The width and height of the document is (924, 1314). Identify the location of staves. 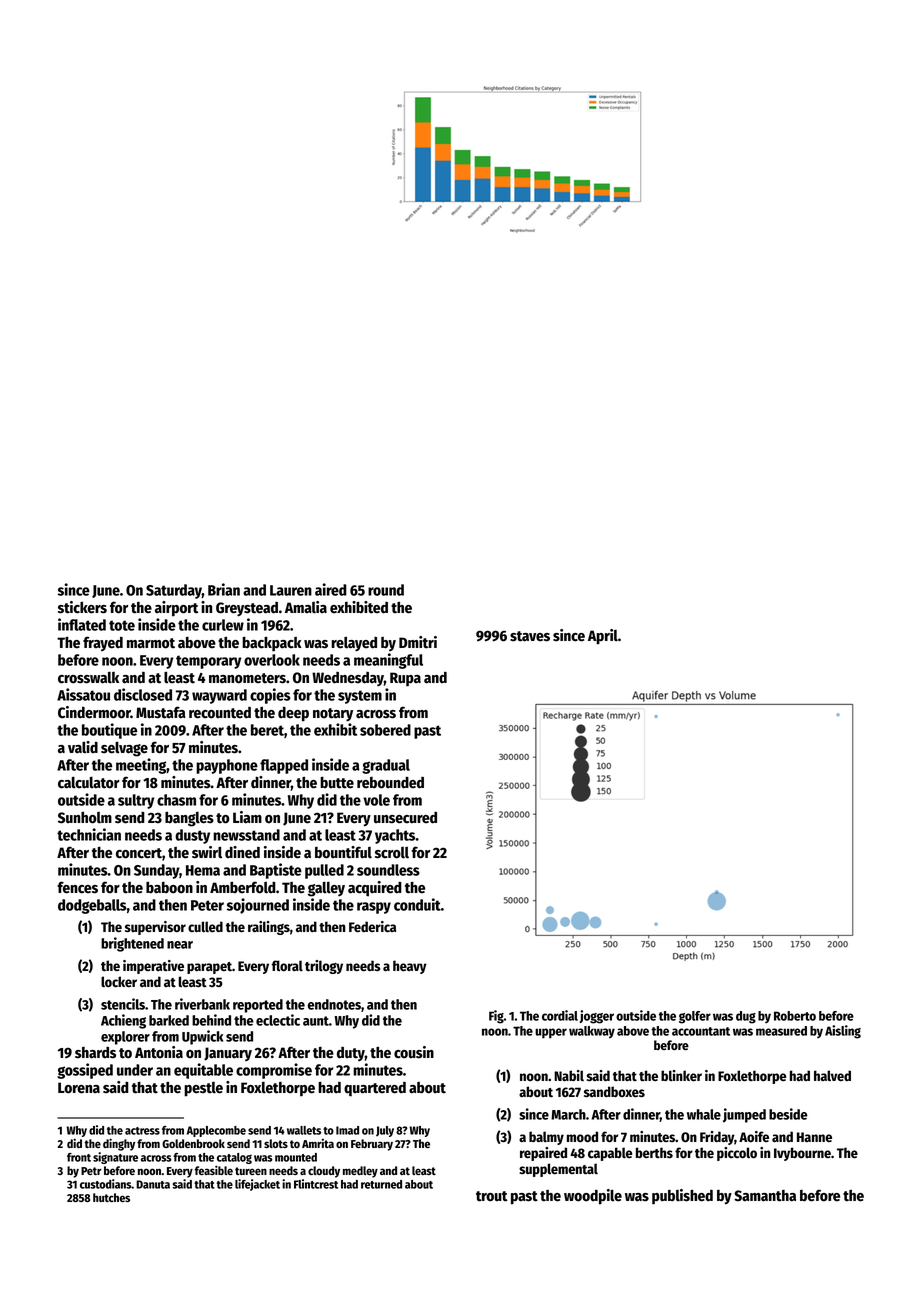
(530, 636).
